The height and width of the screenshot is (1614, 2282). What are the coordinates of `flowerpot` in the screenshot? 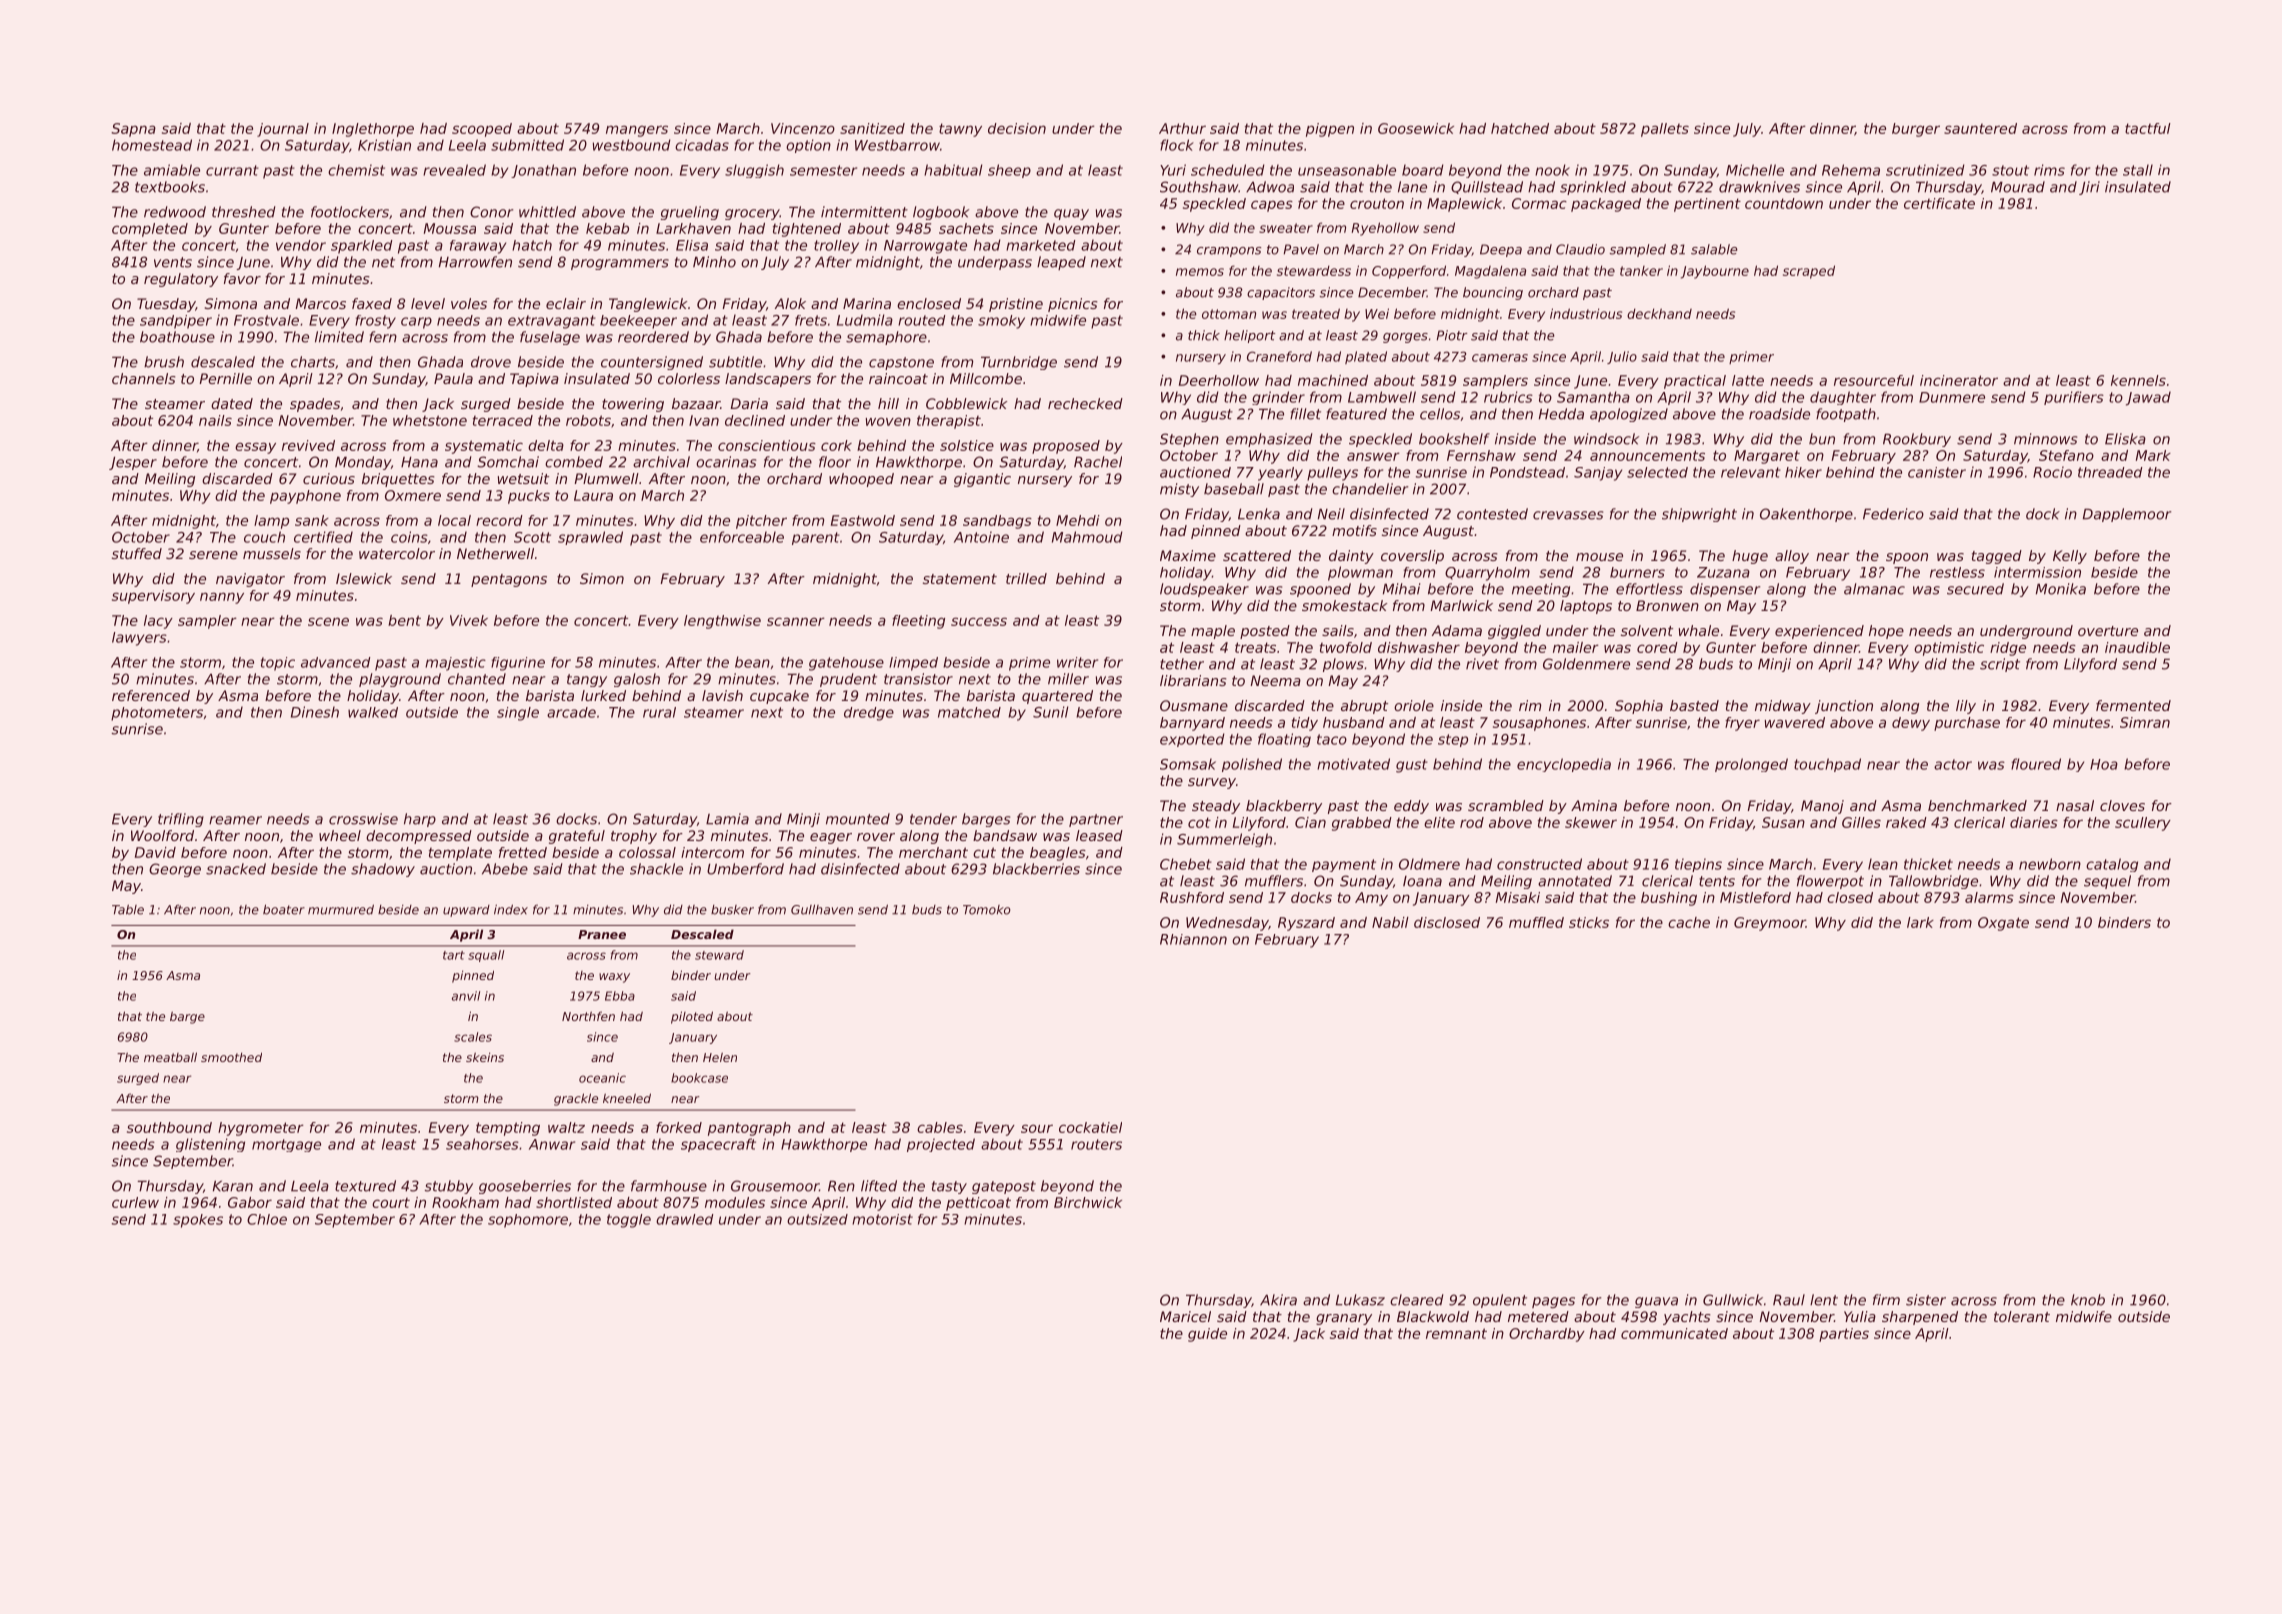 It's located at (1830, 882).
